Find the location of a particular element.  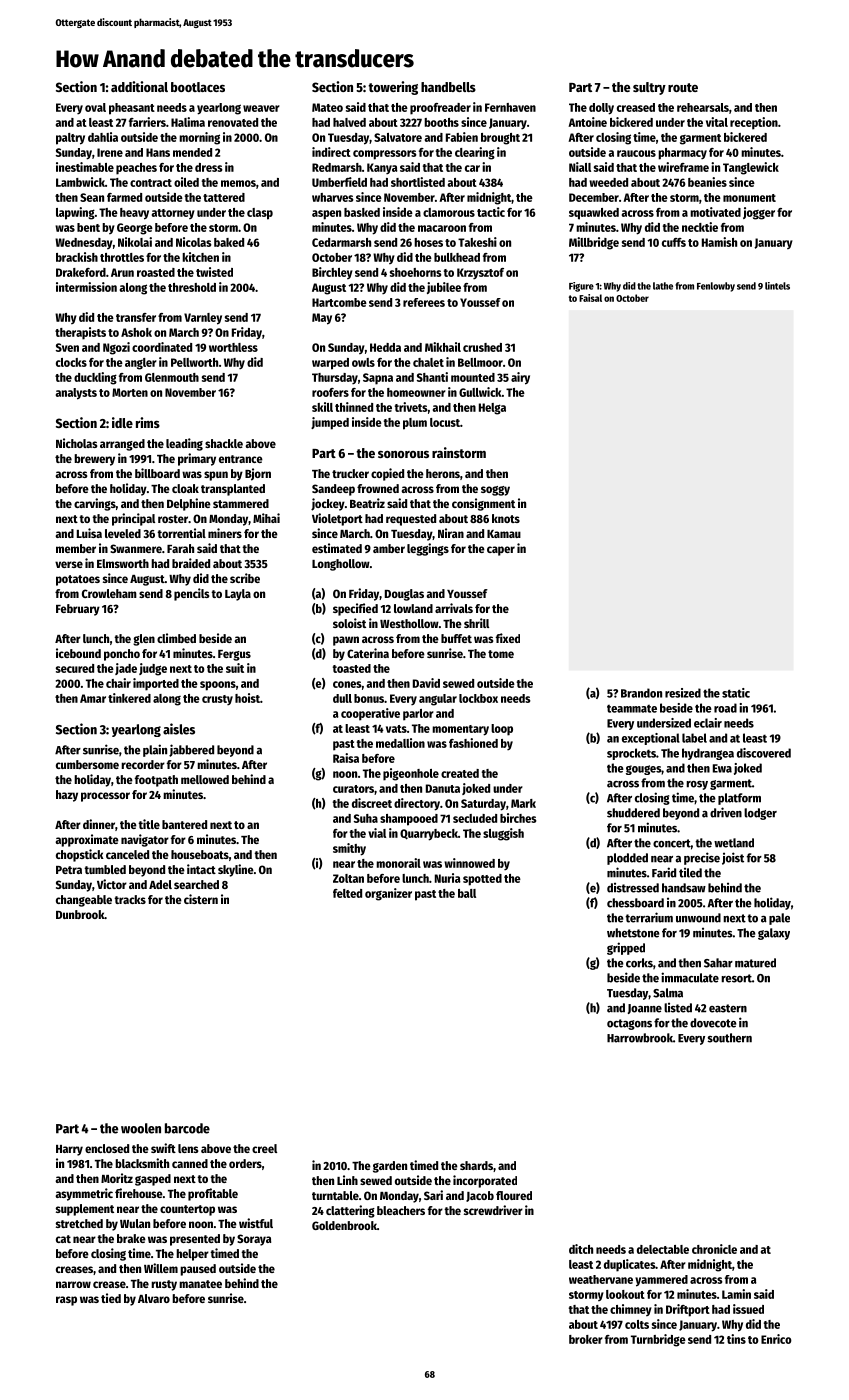

Longhollow is located at coordinates (341, 565).
